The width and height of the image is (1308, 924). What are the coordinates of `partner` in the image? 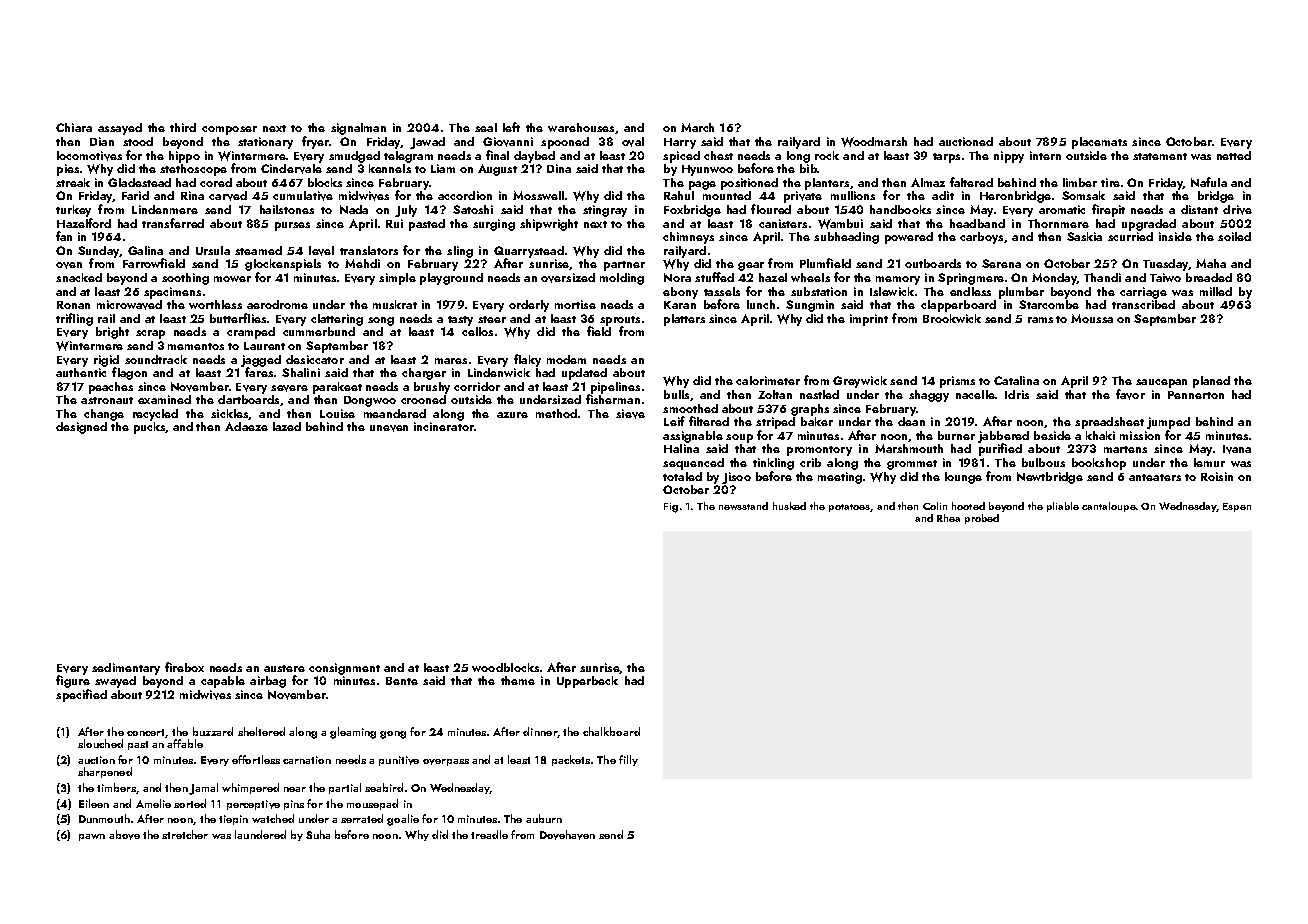 It's located at (624, 266).
